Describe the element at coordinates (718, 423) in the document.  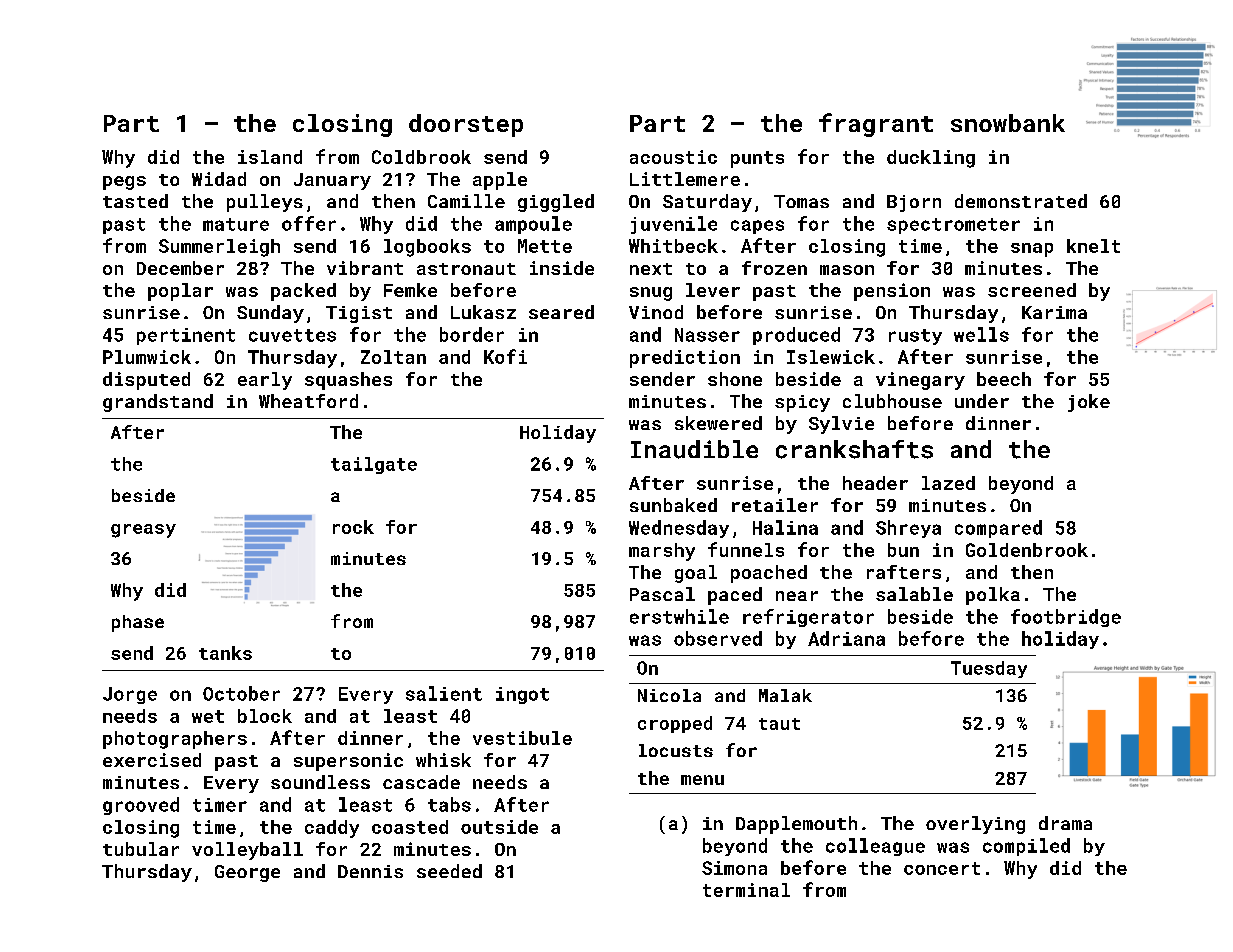
I see `skewered` at that location.
